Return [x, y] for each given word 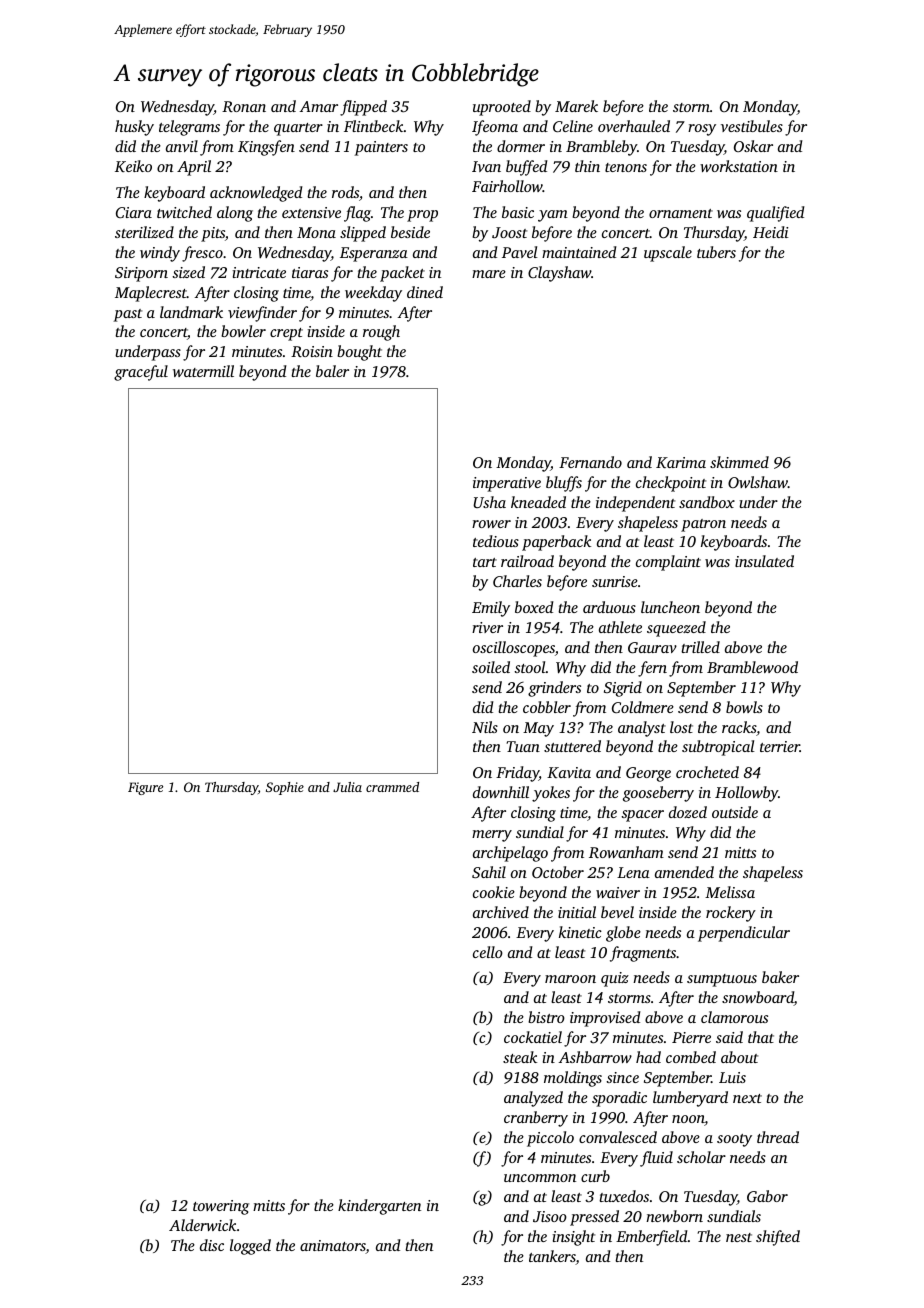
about [739, 1057]
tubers [716, 252]
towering [221, 1207]
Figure [145, 788]
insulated [764, 561]
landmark [191, 312]
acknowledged [256, 194]
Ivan [486, 166]
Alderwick [202, 1225]
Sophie [285, 788]
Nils [485, 727]
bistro [546, 1017]
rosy [702, 130]
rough [381, 333]
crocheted [707, 772]
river [487, 627]
